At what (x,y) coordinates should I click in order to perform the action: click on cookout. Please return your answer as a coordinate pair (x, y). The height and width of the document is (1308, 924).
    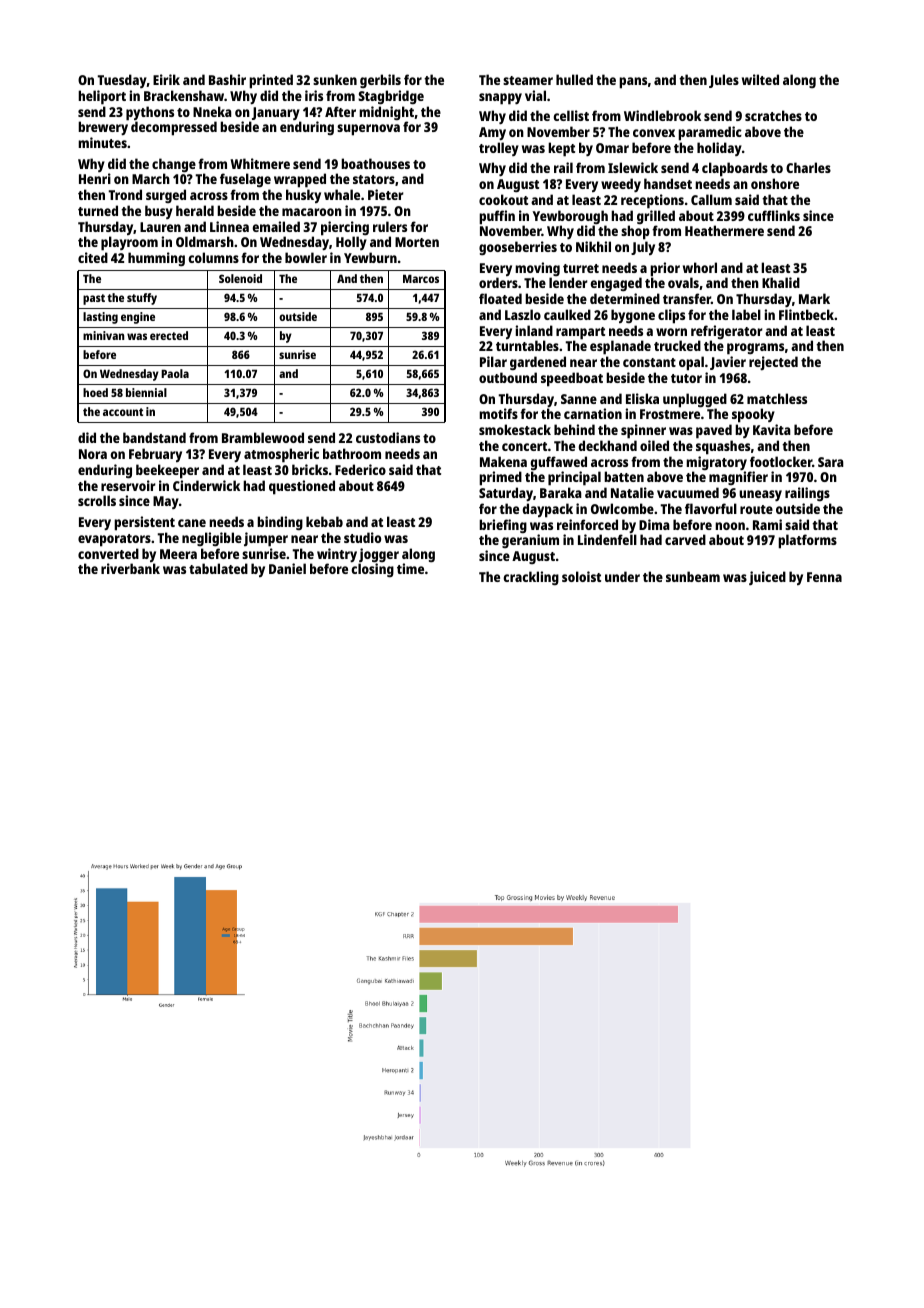
    Looking at the image, I should click on (503, 199).
